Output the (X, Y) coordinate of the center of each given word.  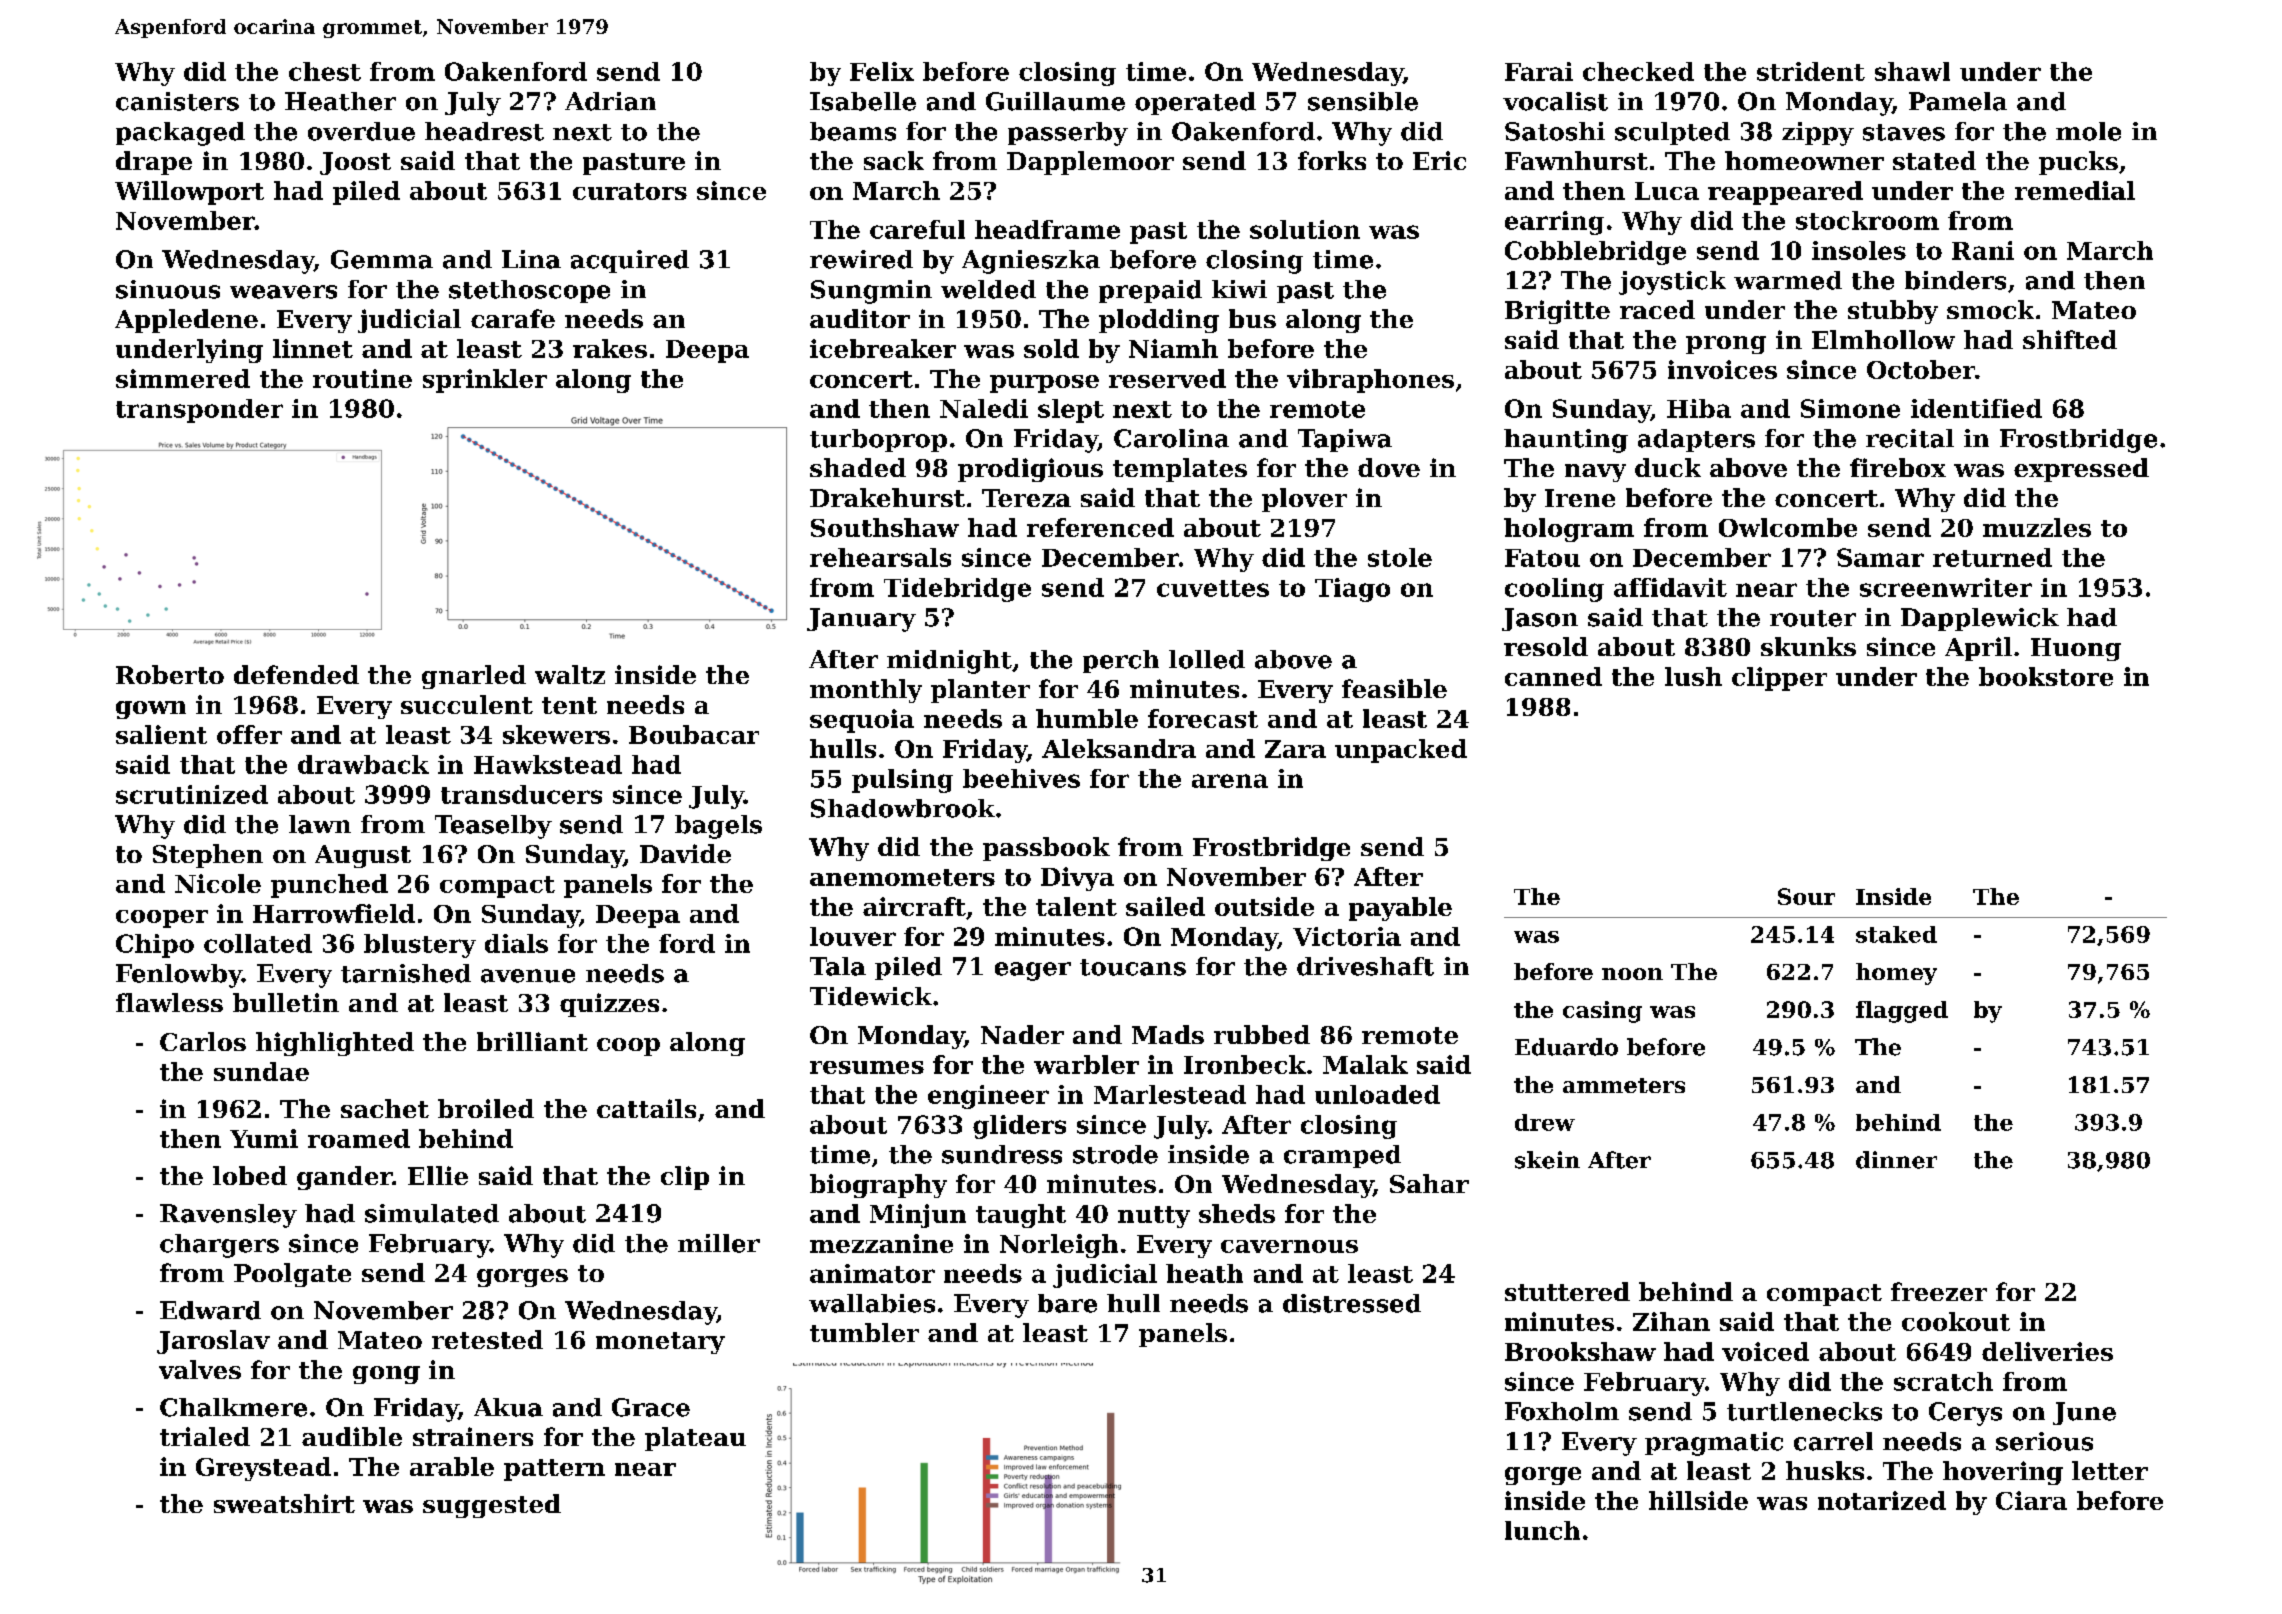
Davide (685, 853)
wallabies (872, 1303)
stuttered (1567, 1291)
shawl (1912, 71)
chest (325, 71)
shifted (2070, 339)
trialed (205, 1436)
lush (1693, 676)
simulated (432, 1213)
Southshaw (885, 527)
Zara (1295, 749)
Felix (882, 71)
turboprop (878, 440)
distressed (1352, 1303)
